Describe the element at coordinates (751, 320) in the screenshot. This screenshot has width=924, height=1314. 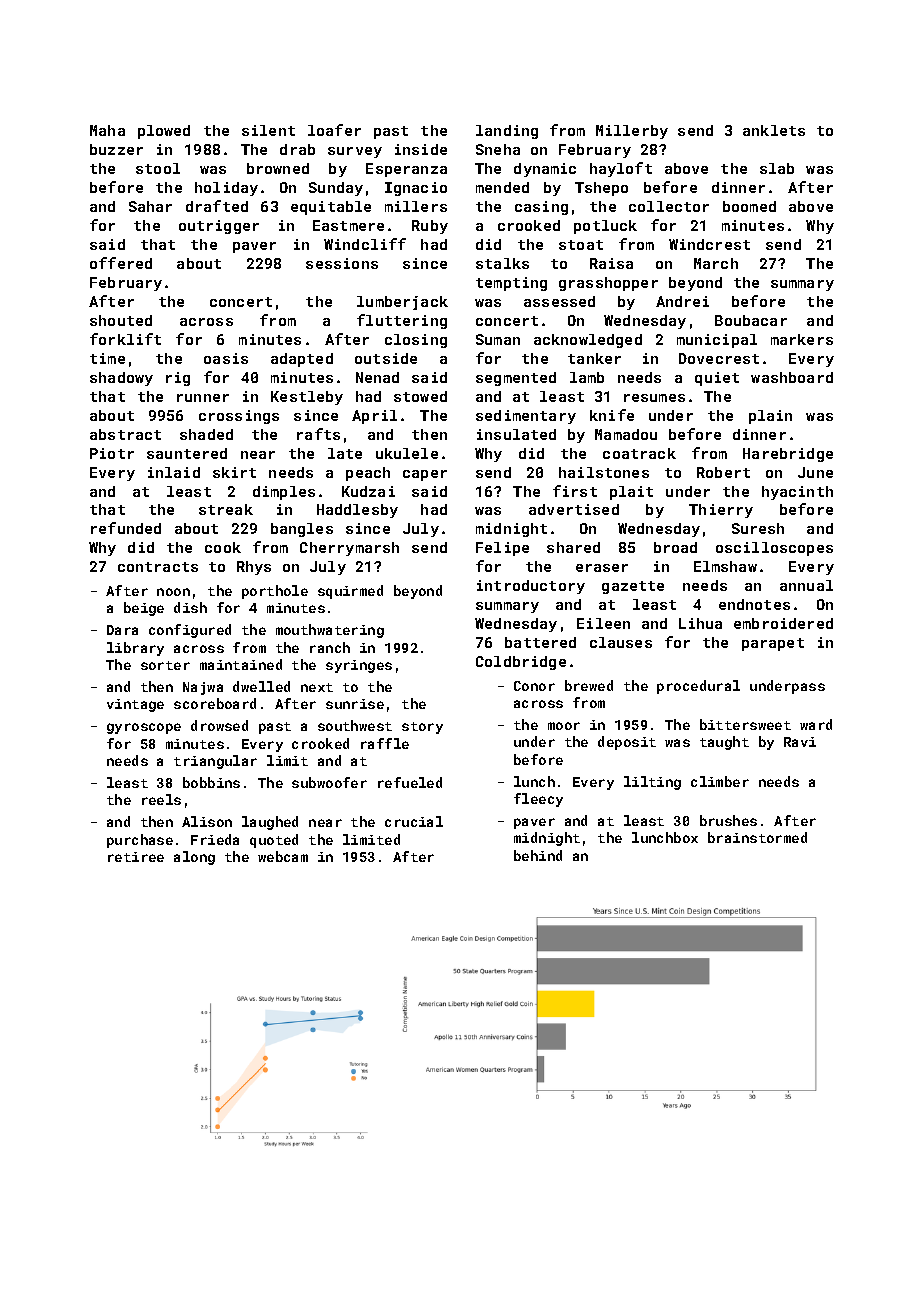
I see `Boubacar` at that location.
